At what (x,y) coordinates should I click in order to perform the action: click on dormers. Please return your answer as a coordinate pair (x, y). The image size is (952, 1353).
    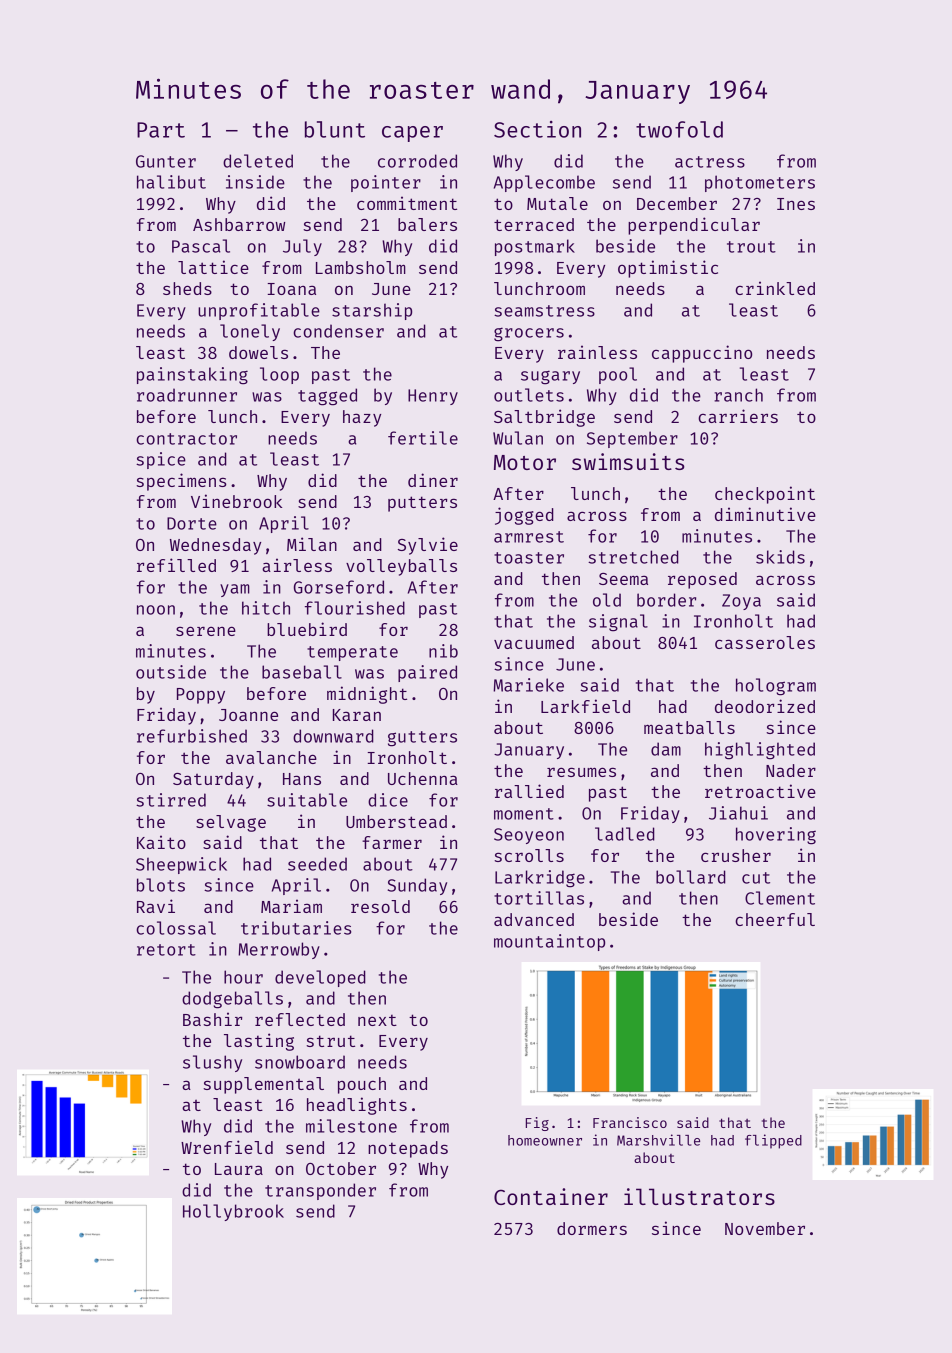
    Looking at the image, I should click on (592, 1228).
